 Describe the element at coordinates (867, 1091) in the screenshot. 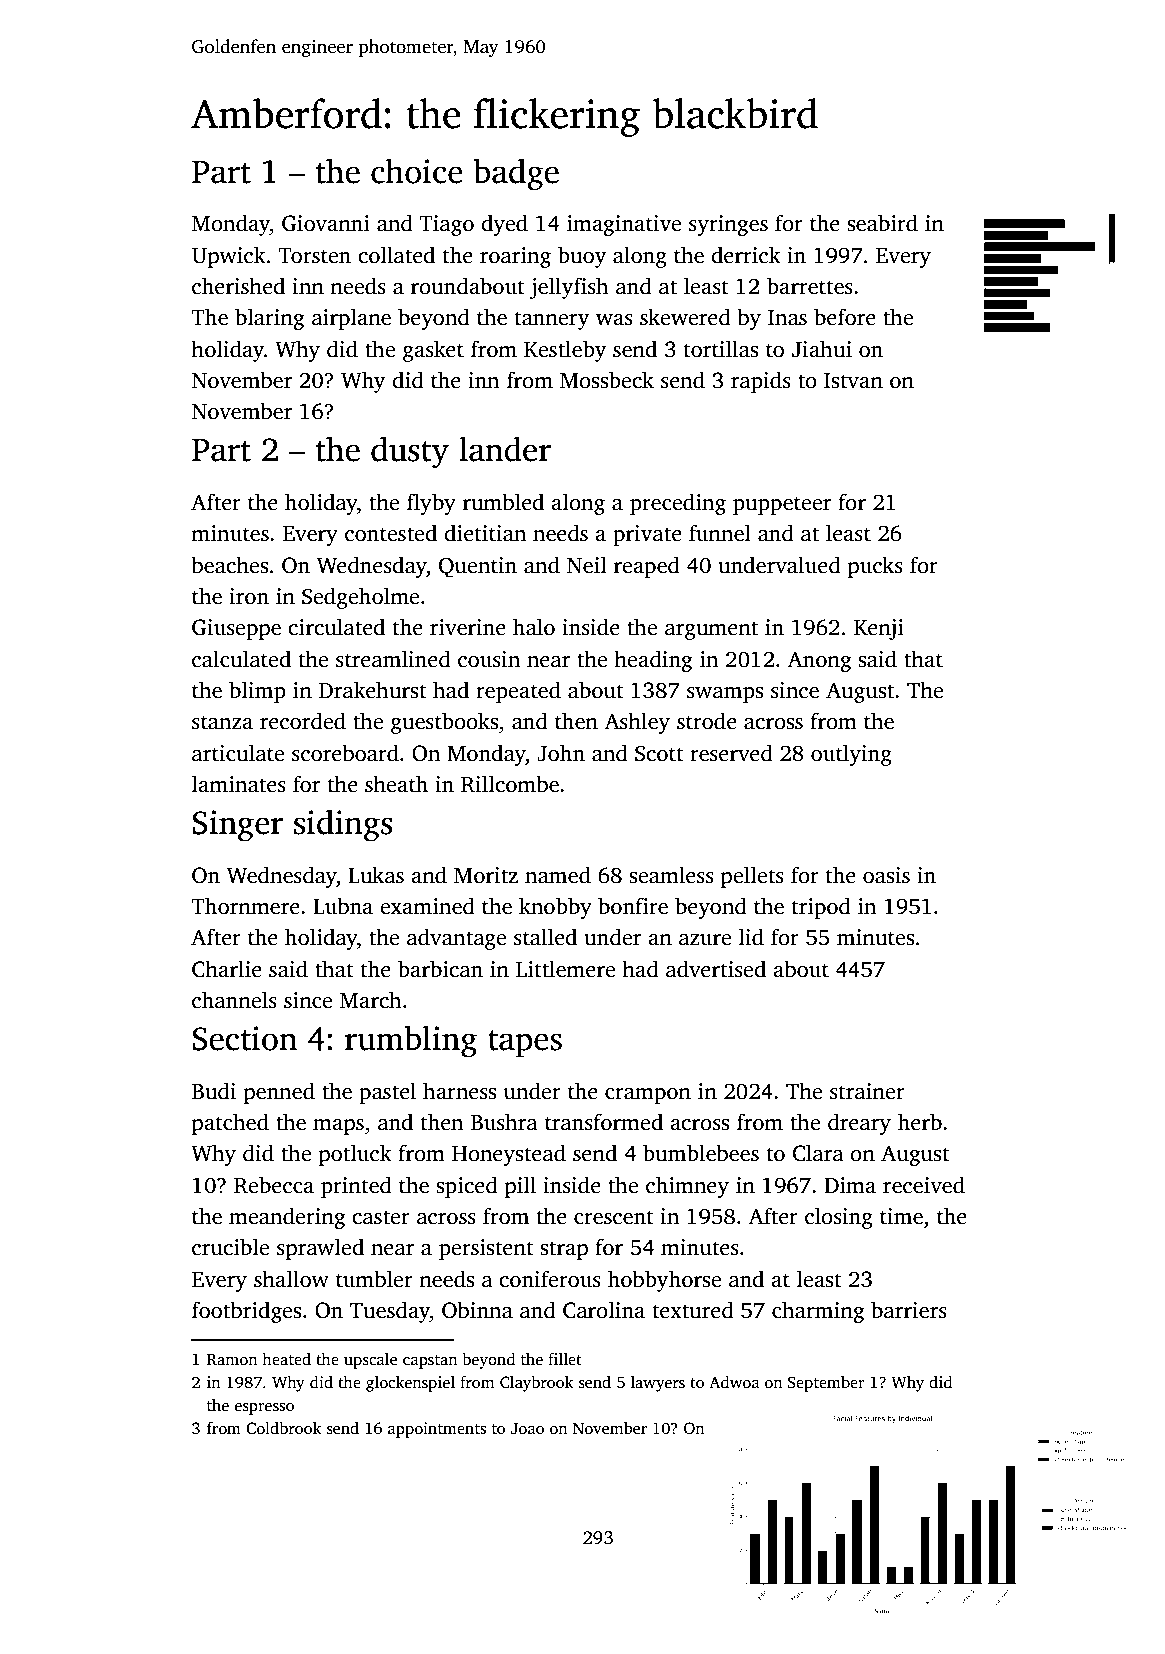

I see `strainer` at that location.
